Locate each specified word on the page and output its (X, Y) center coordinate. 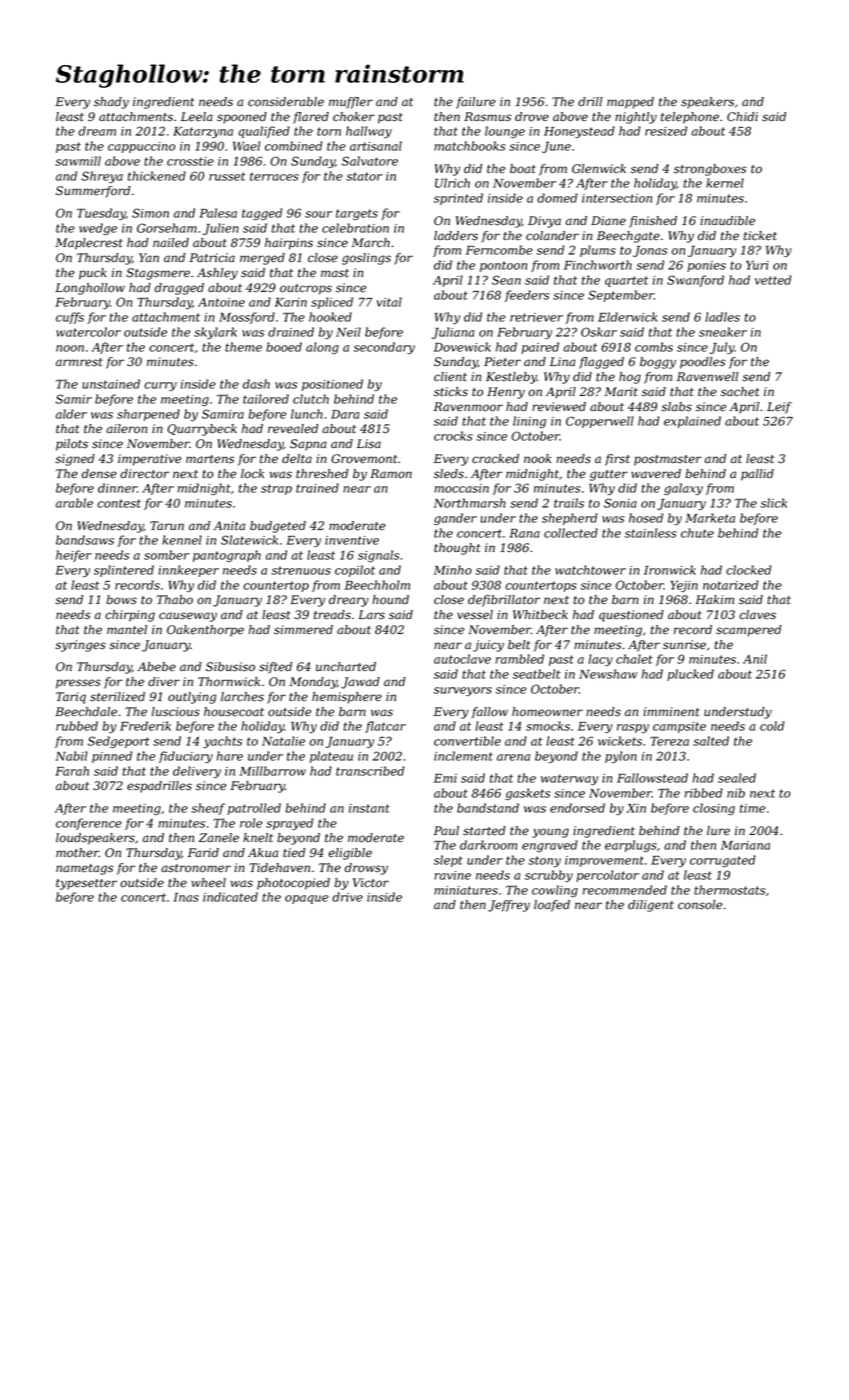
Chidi (742, 117)
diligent (651, 906)
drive (347, 897)
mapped (630, 103)
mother (77, 853)
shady (111, 103)
